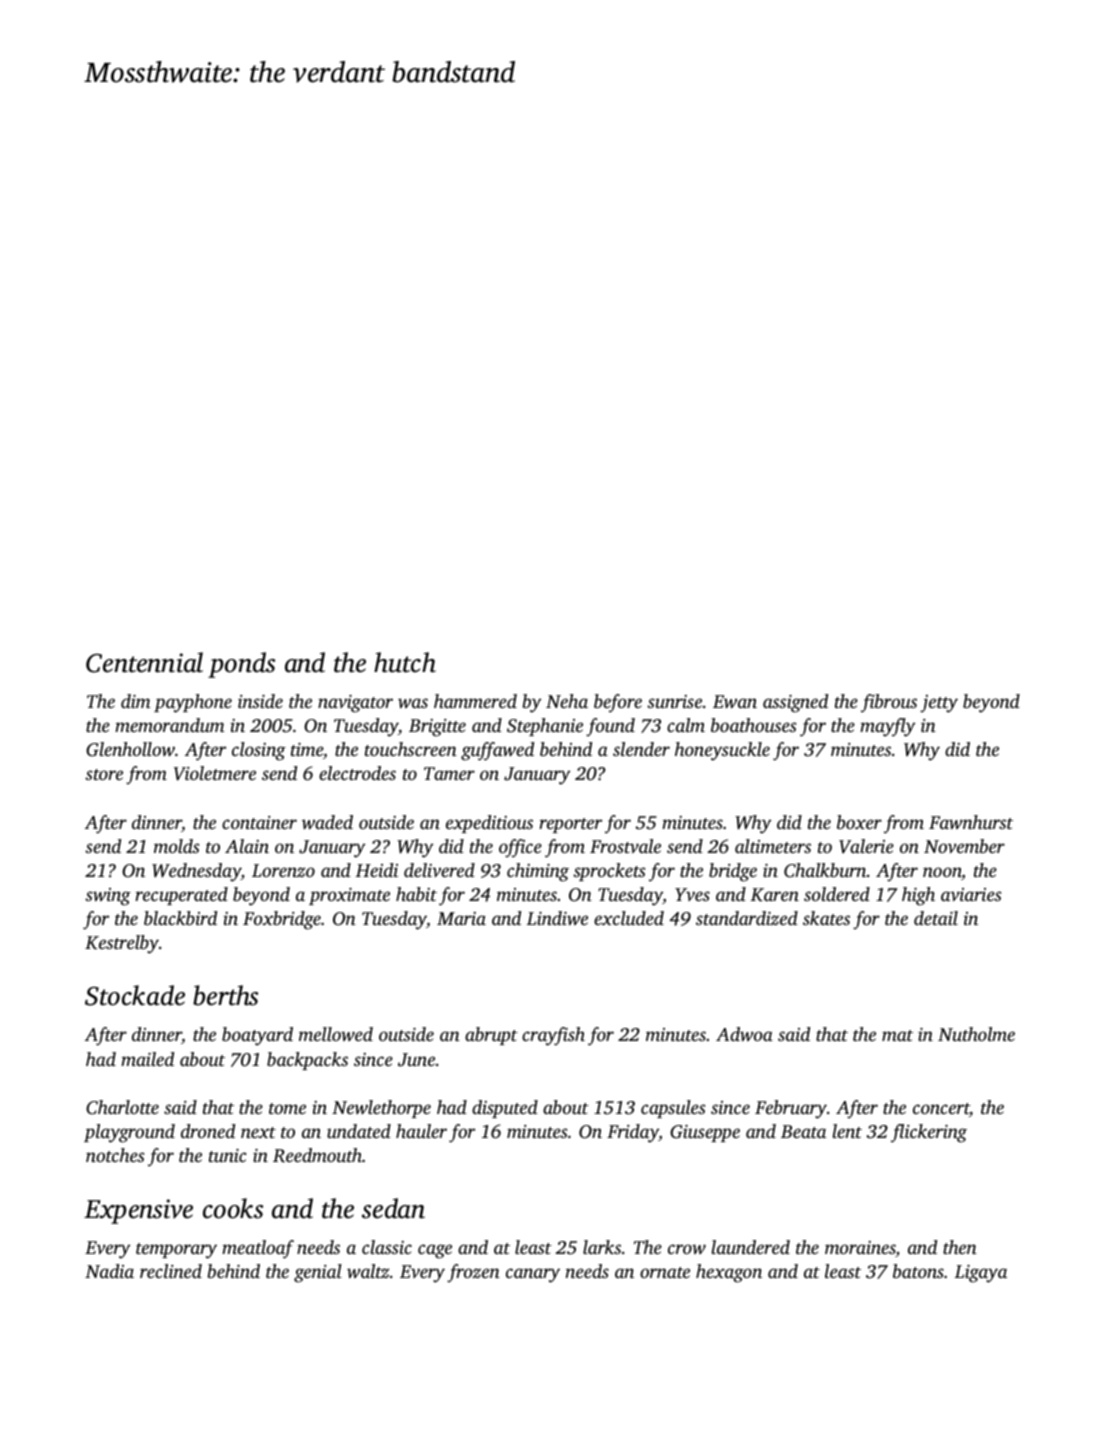 This screenshot has width=1108, height=1434. Describe the element at coordinates (941, 1108) in the screenshot. I see `concert` at that location.
